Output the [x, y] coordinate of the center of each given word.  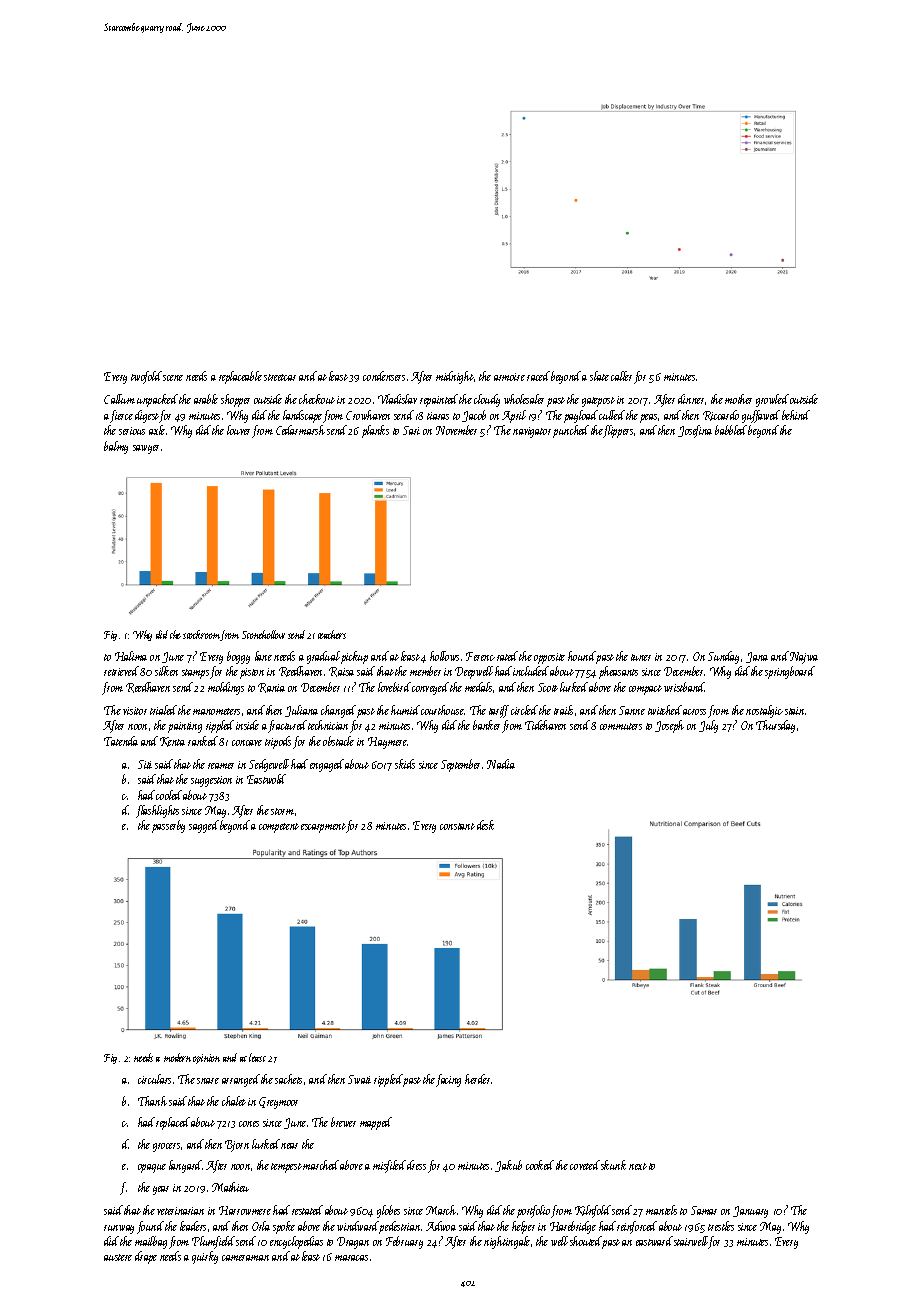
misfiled [389, 1166]
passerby [168, 826]
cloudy [487, 400]
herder [477, 1079]
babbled [731, 430]
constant [457, 826]
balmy [116, 447]
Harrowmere [245, 1210]
